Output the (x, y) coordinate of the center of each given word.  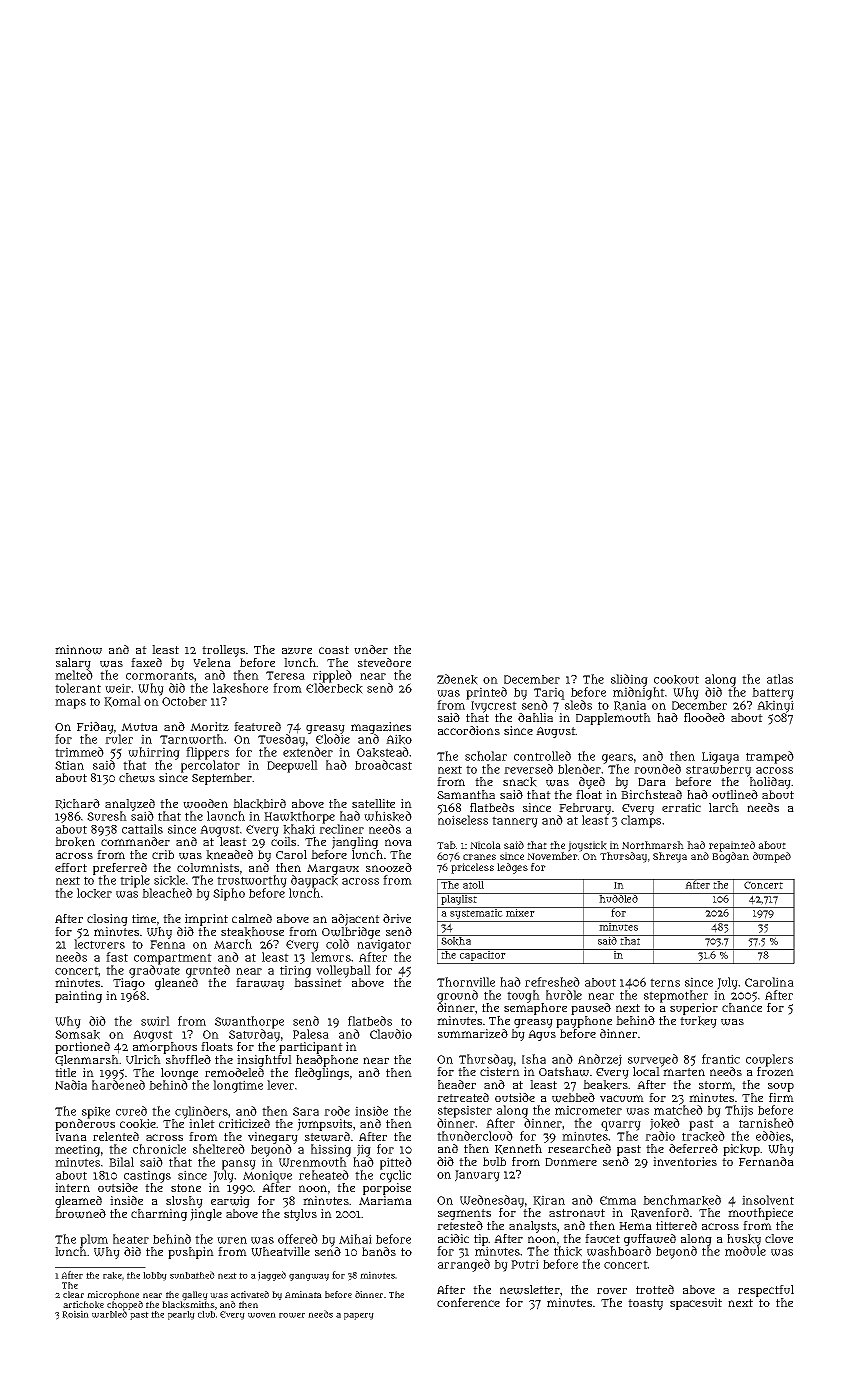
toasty (645, 1304)
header (457, 1084)
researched (579, 1148)
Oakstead (383, 752)
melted (74, 675)
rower (292, 1315)
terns (665, 982)
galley (195, 1296)
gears (617, 759)
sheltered (219, 1149)
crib (163, 854)
